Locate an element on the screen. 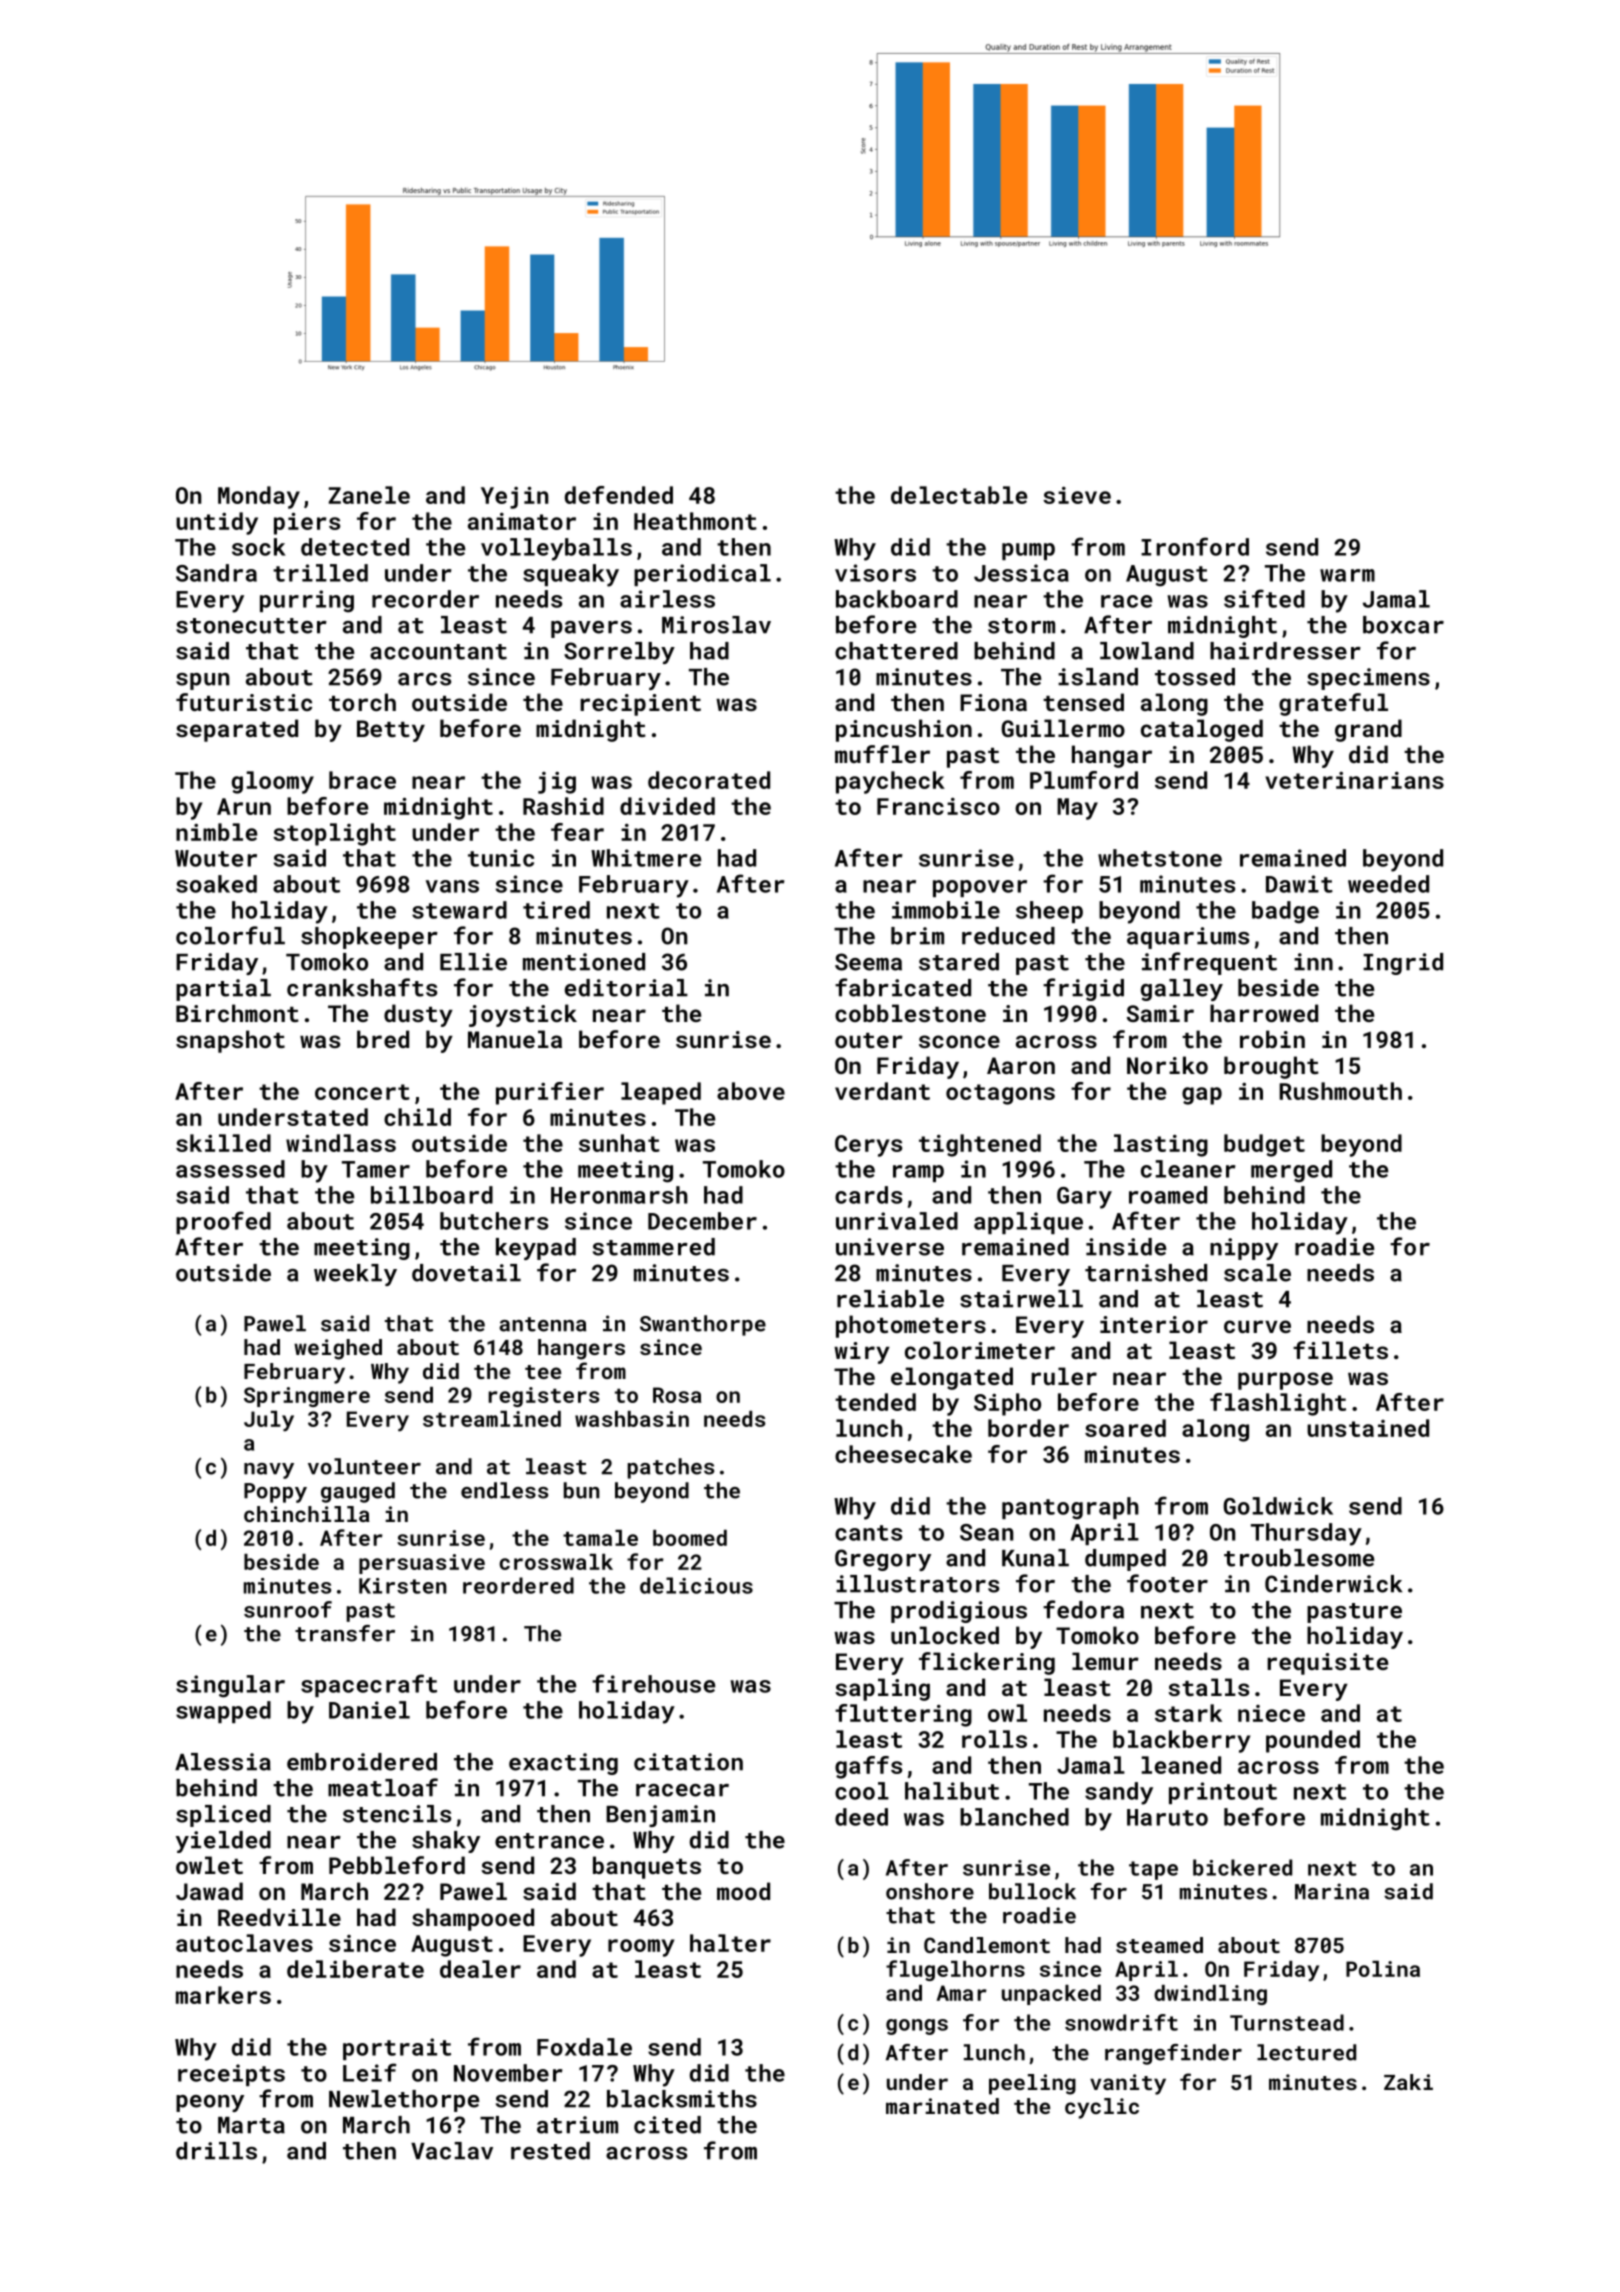 The height and width of the screenshot is (2292, 1620). dealer is located at coordinates (480, 1969).
